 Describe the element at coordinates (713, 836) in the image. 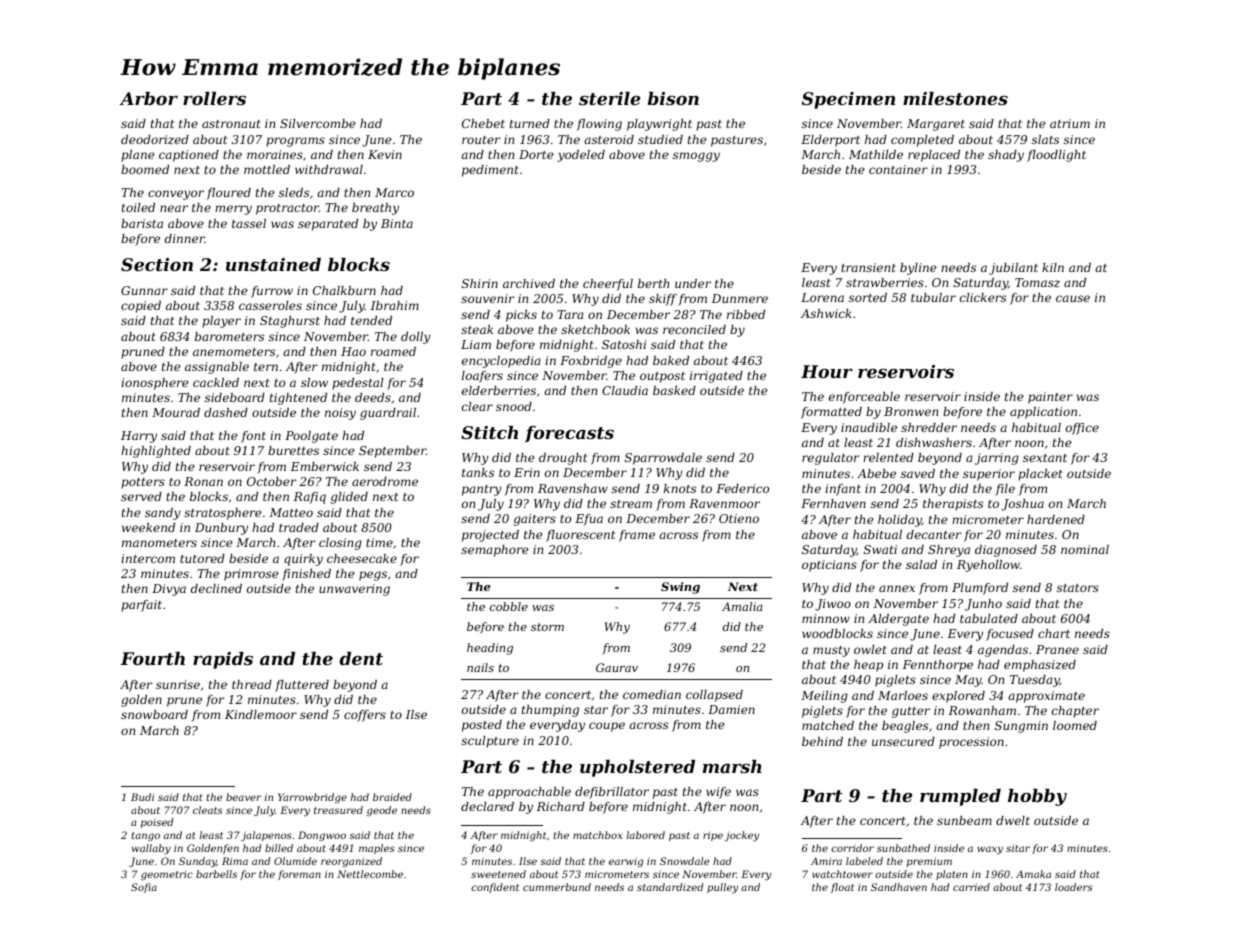

I see `ripe` at that location.
